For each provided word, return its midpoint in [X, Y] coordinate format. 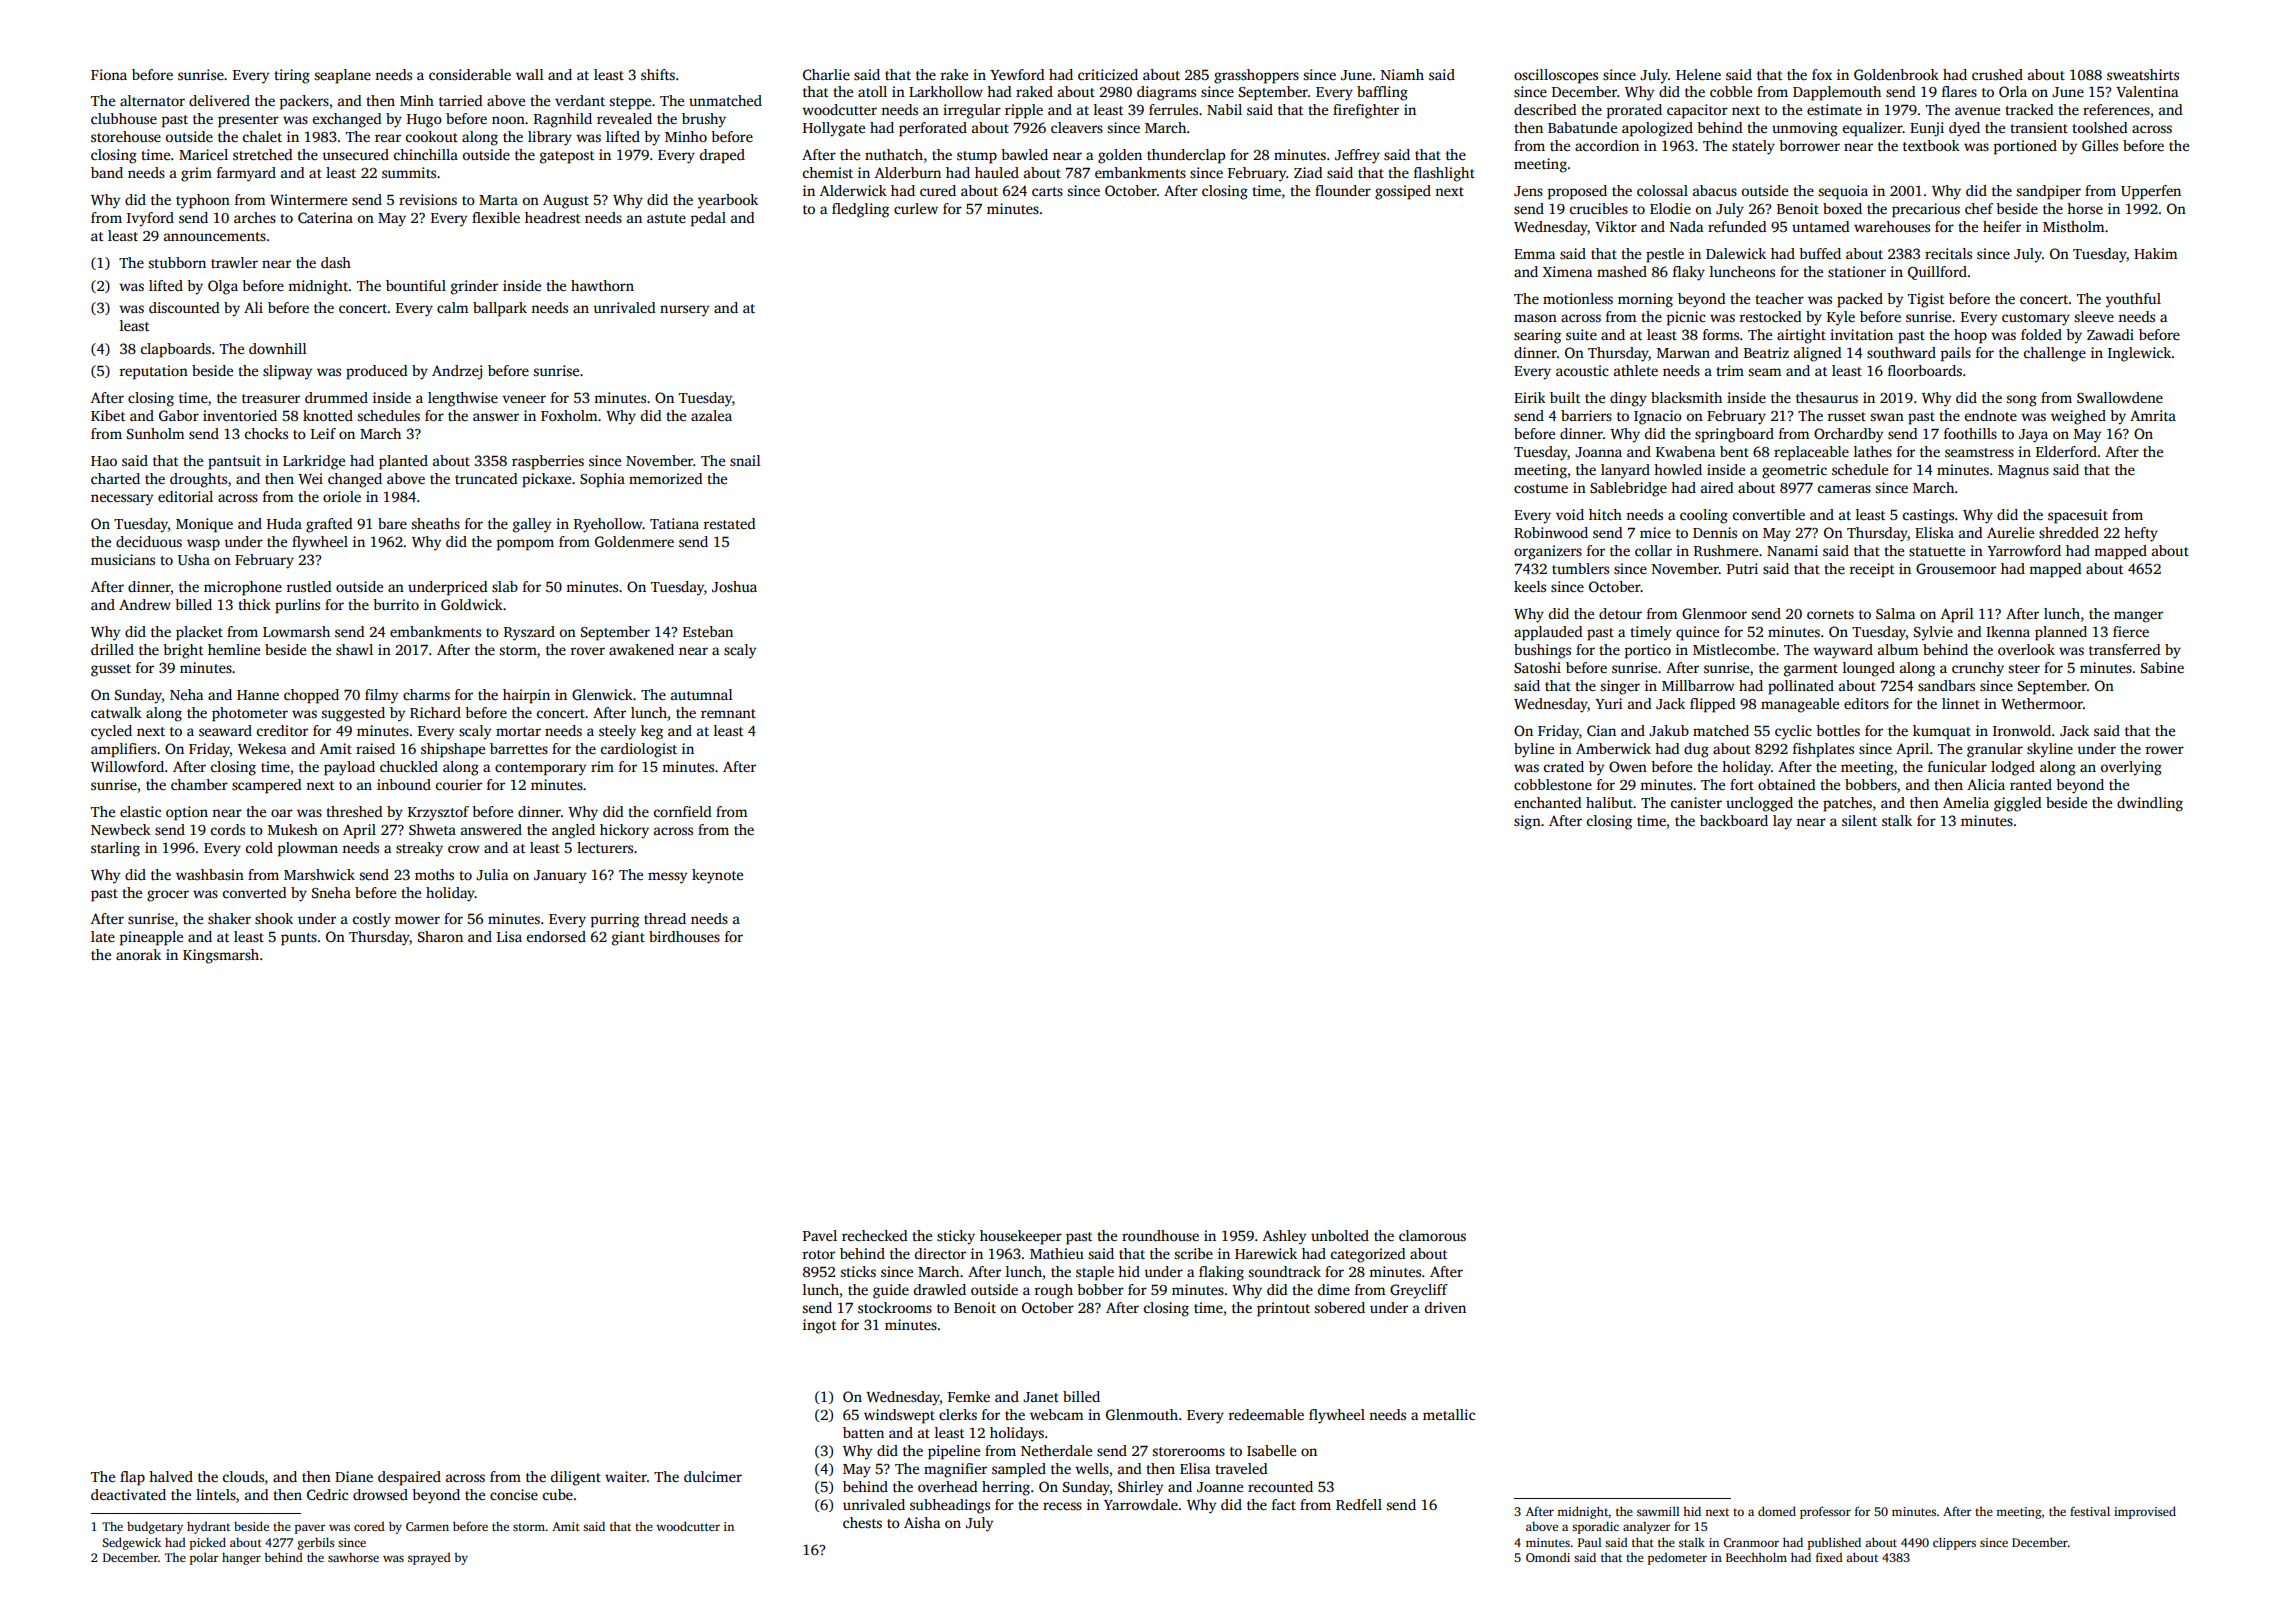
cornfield [683, 811]
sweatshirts [2143, 74]
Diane [354, 1476]
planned [2061, 633]
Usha [194, 559]
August [566, 202]
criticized [1108, 74]
